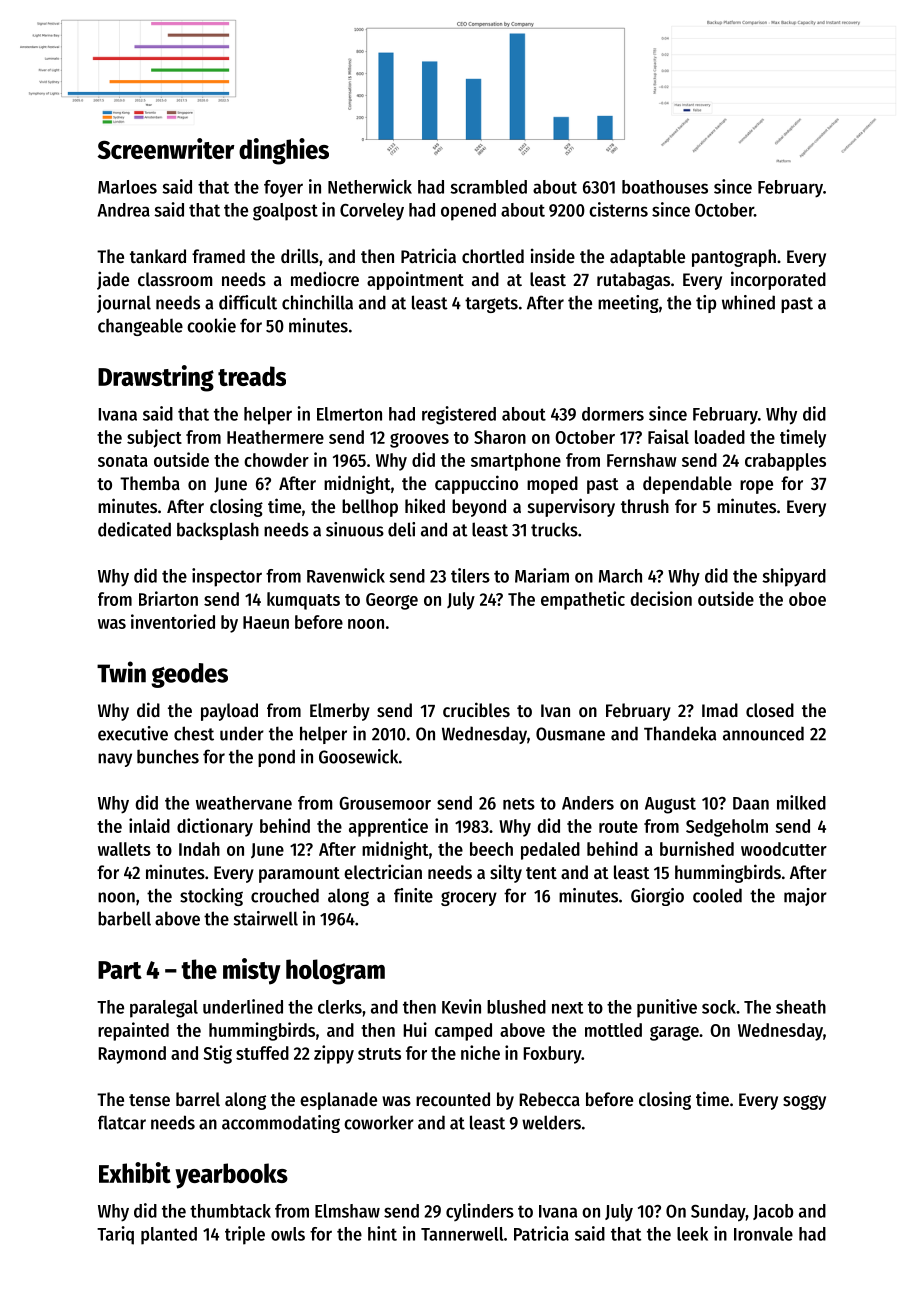  I want to click on Netherwick, so click(370, 186).
